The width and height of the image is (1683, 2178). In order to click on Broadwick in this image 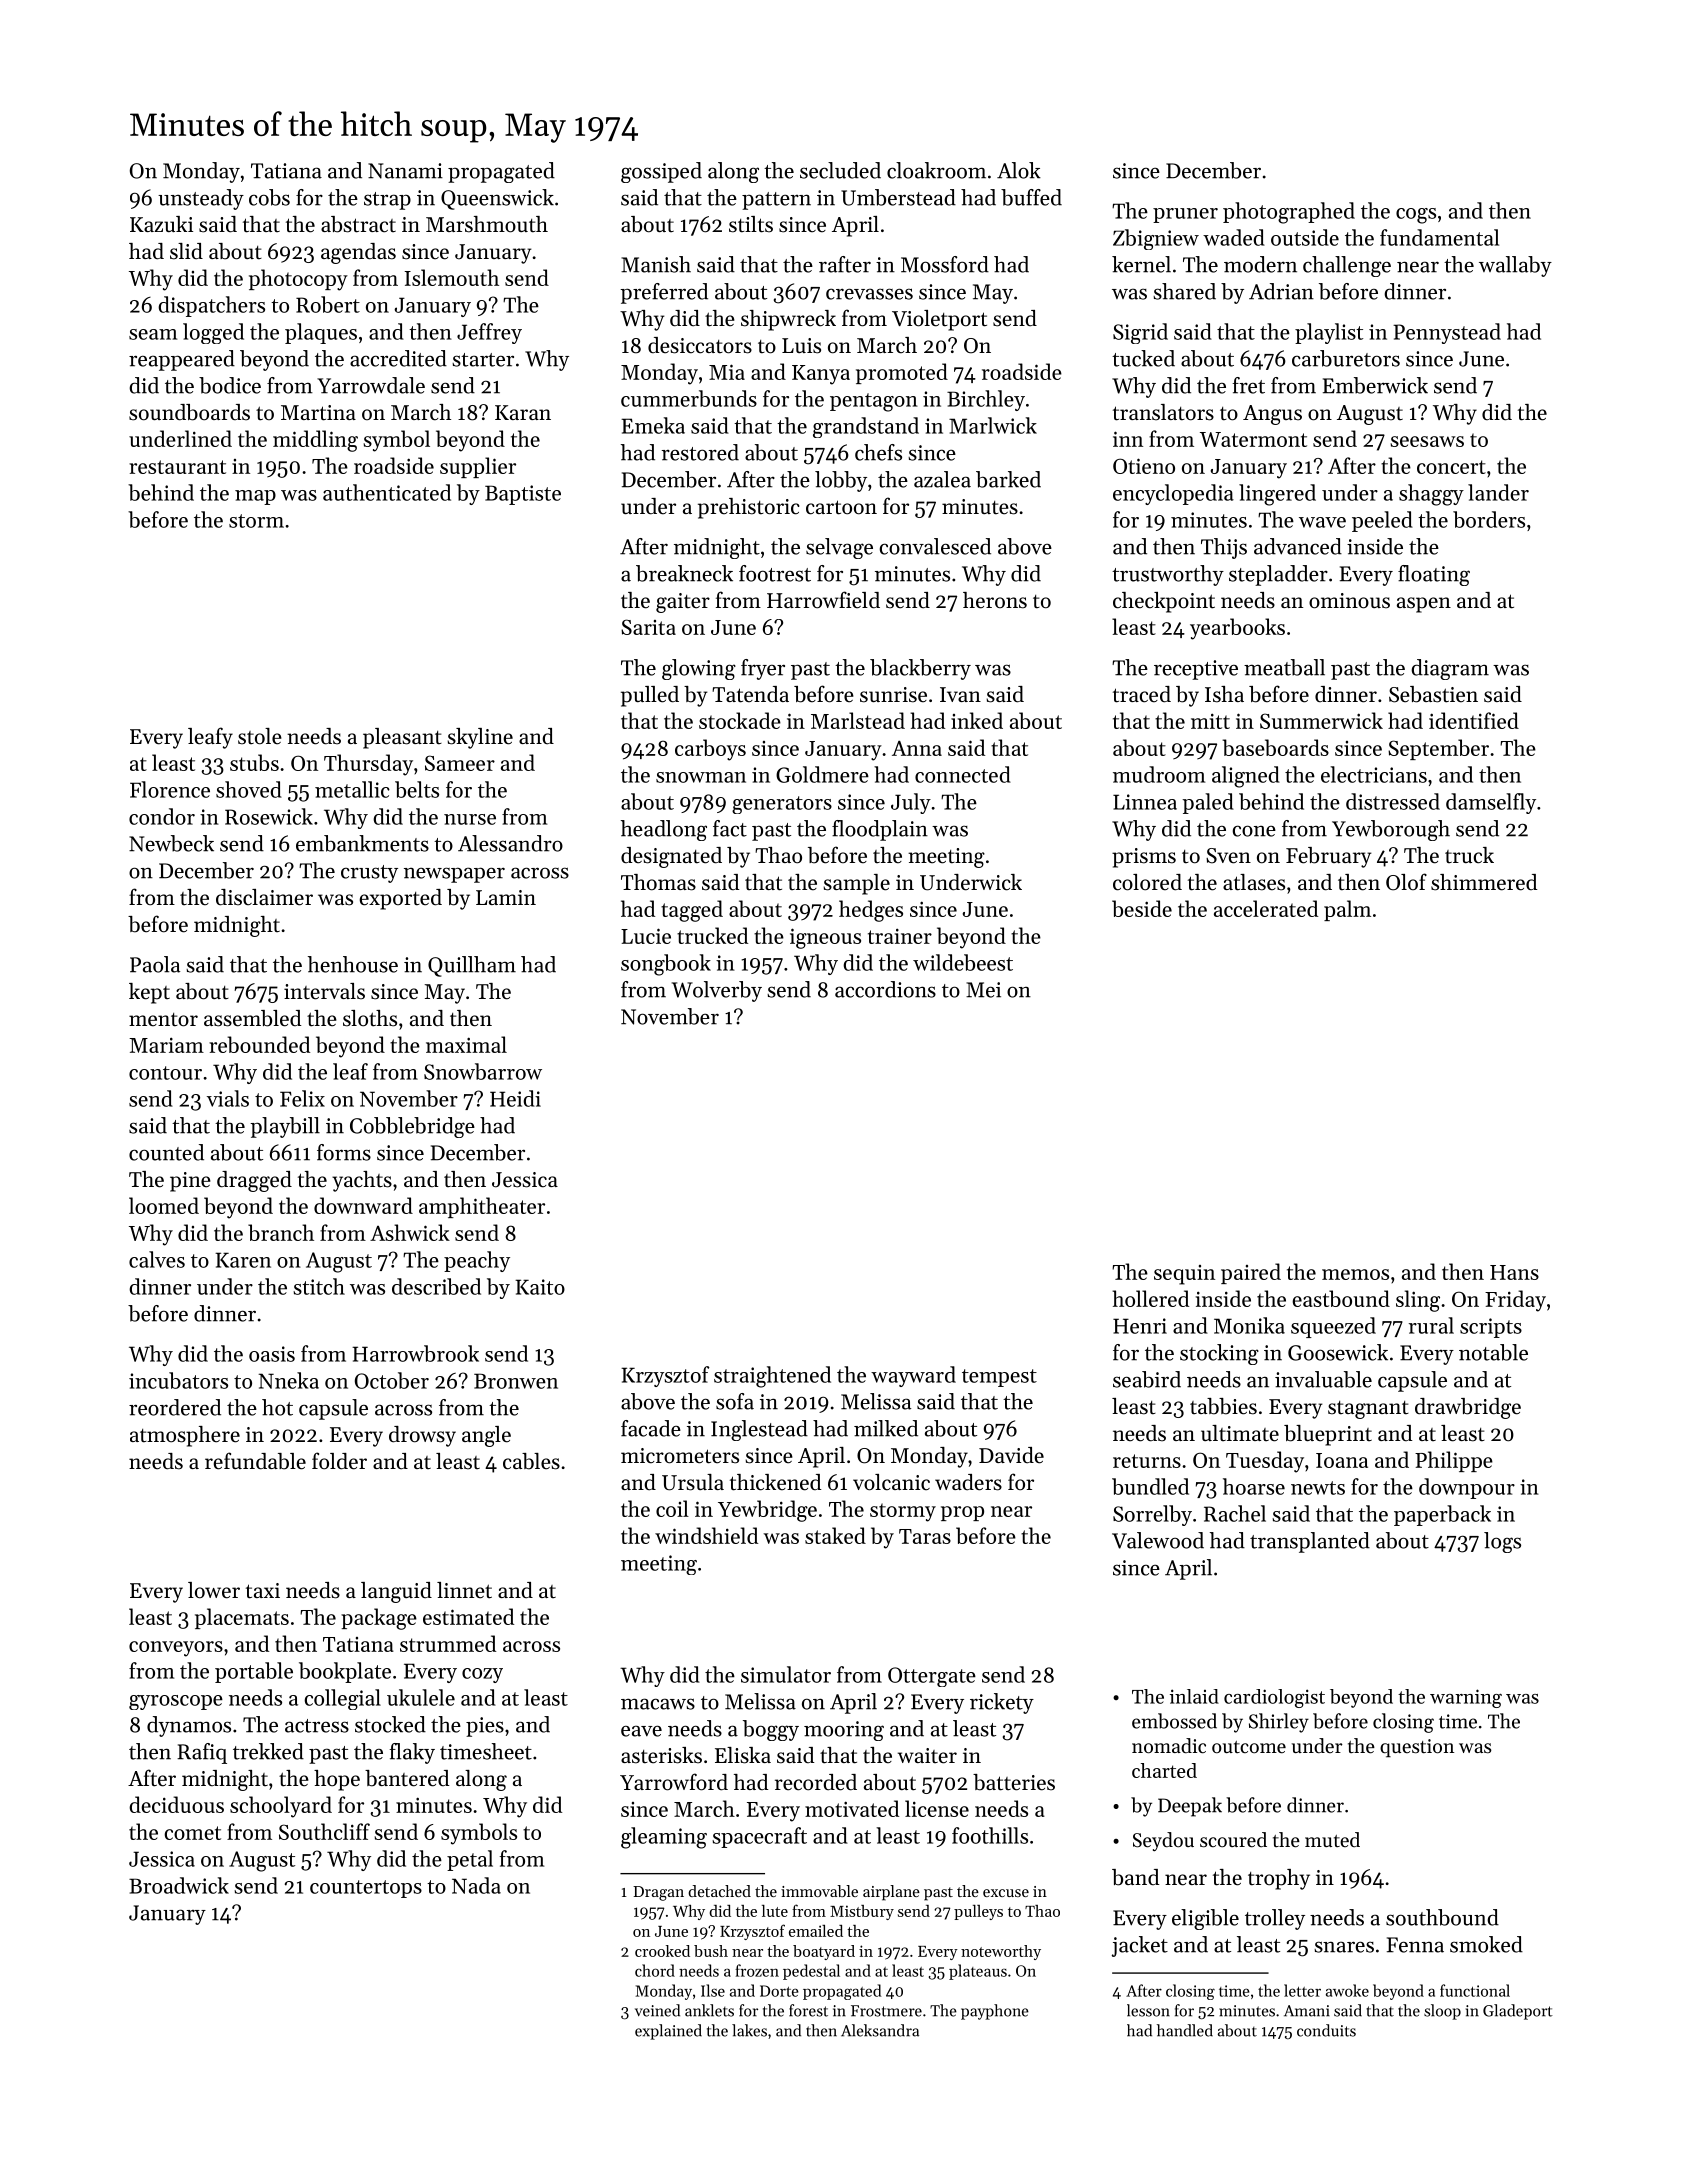, I will do `click(179, 1885)`.
